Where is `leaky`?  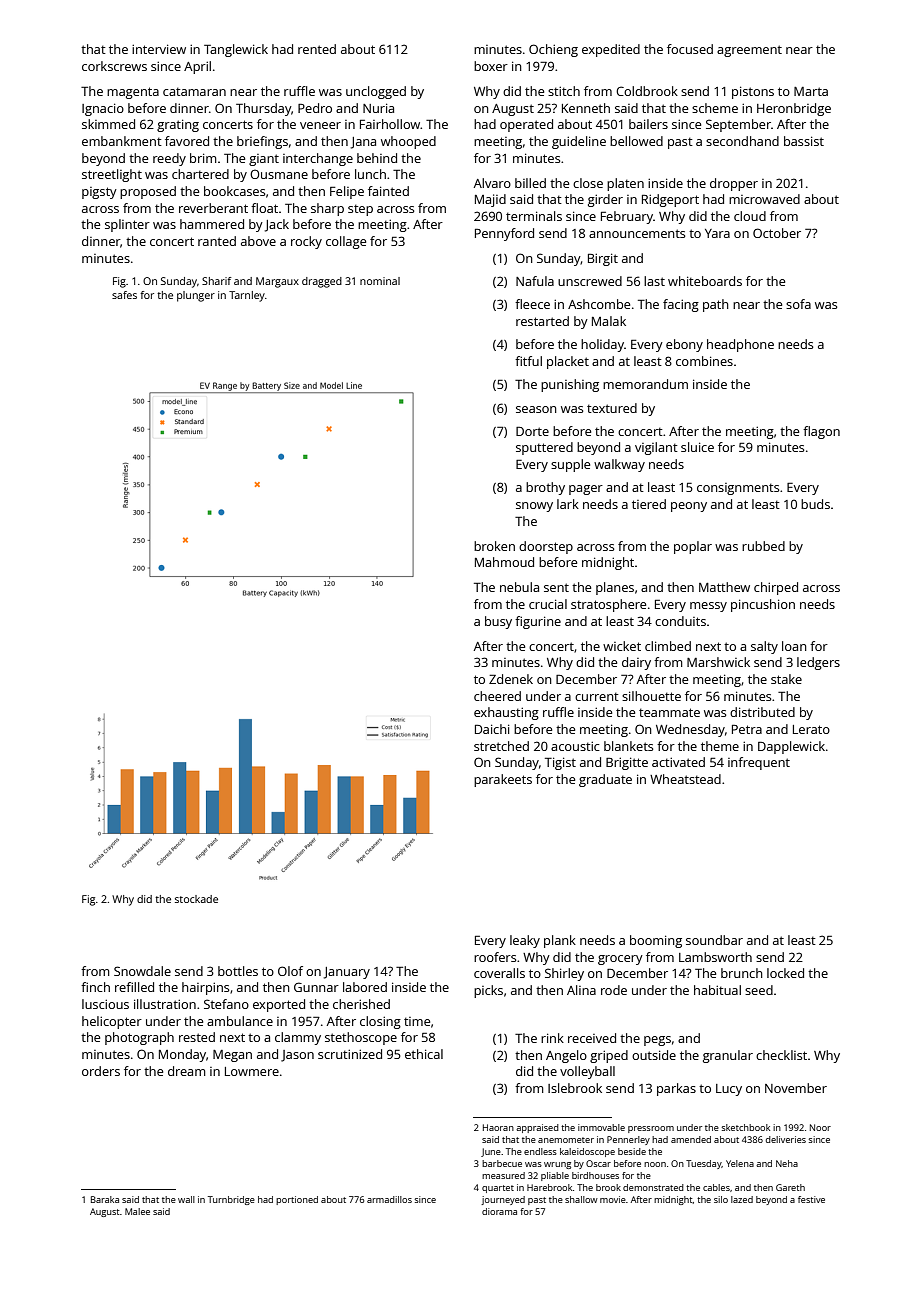
leaky is located at coordinates (525, 941).
